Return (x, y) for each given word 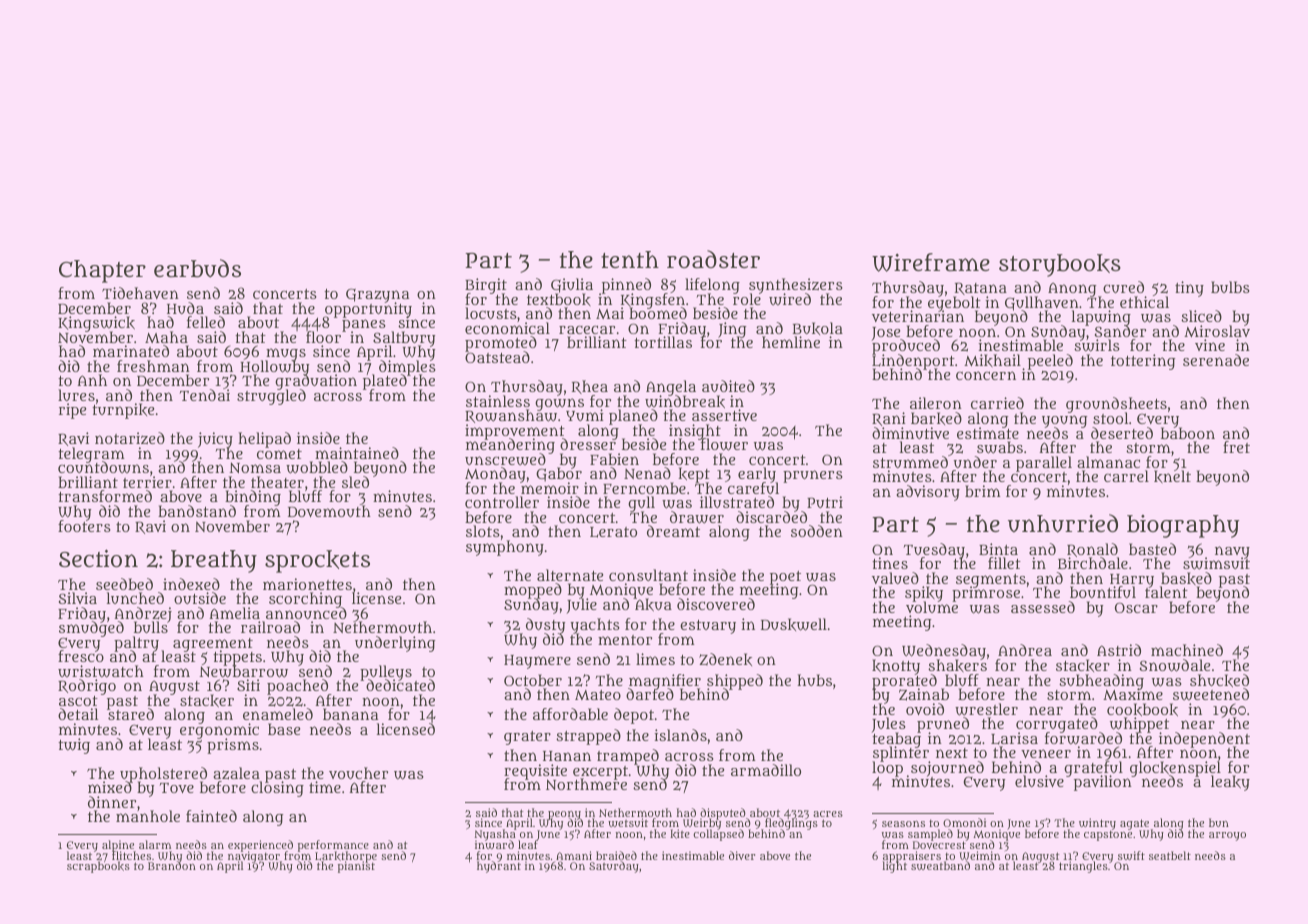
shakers (957, 666)
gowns (559, 404)
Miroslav (1217, 331)
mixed (110, 787)
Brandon (172, 866)
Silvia (78, 598)
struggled (271, 397)
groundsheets (1116, 405)
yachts (595, 626)
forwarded (1083, 739)
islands (680, 735)
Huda (185, 308)
